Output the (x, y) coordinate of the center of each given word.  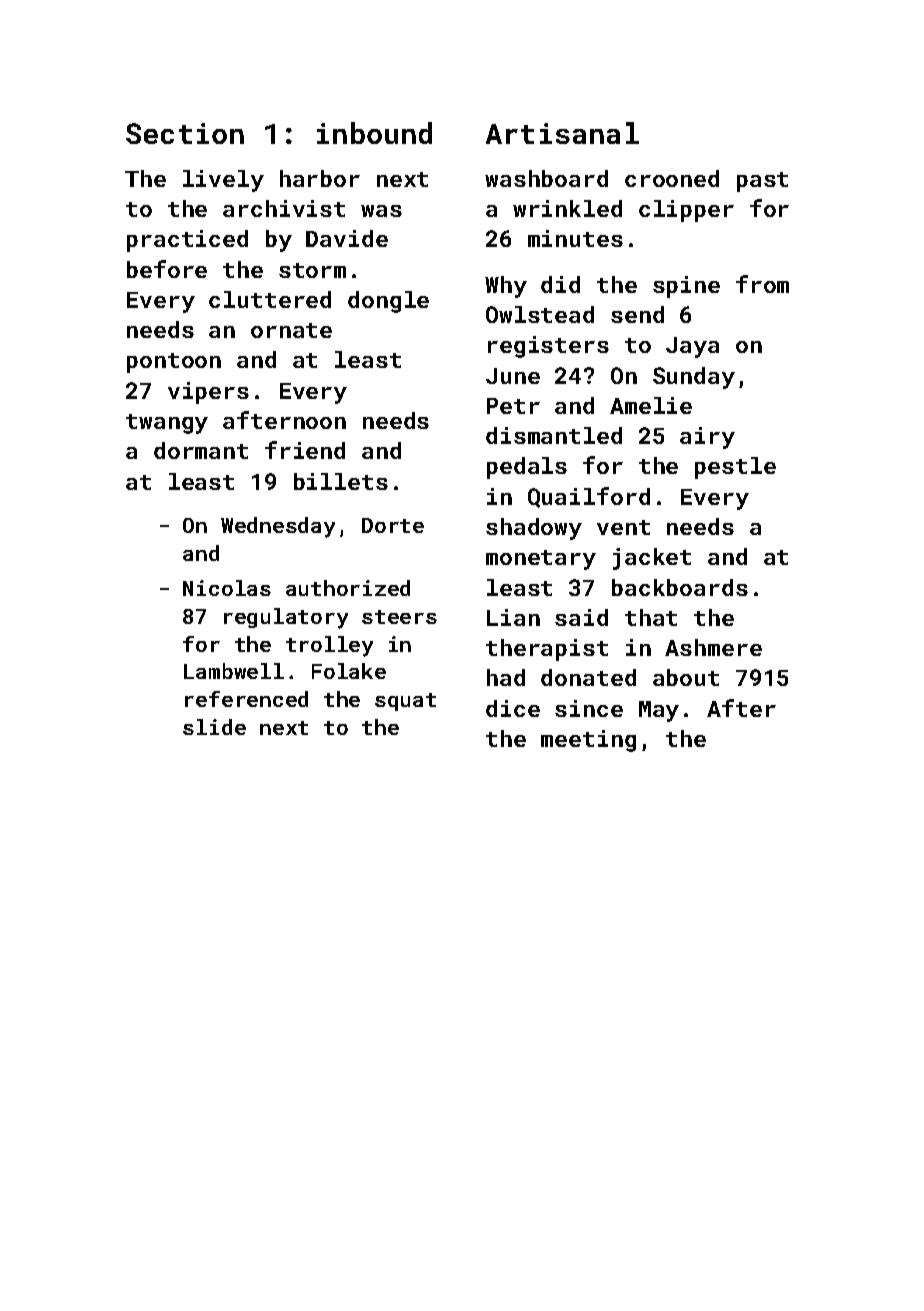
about (686, 677)
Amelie (651, 405)
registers (548, 347)
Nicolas (227, 588)
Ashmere (713, 647)
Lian (513, 617)
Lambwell (234, 671)
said (581, 617)
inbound (374, 133)
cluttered (270, 299)
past (762, 182)
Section (185, 133)
